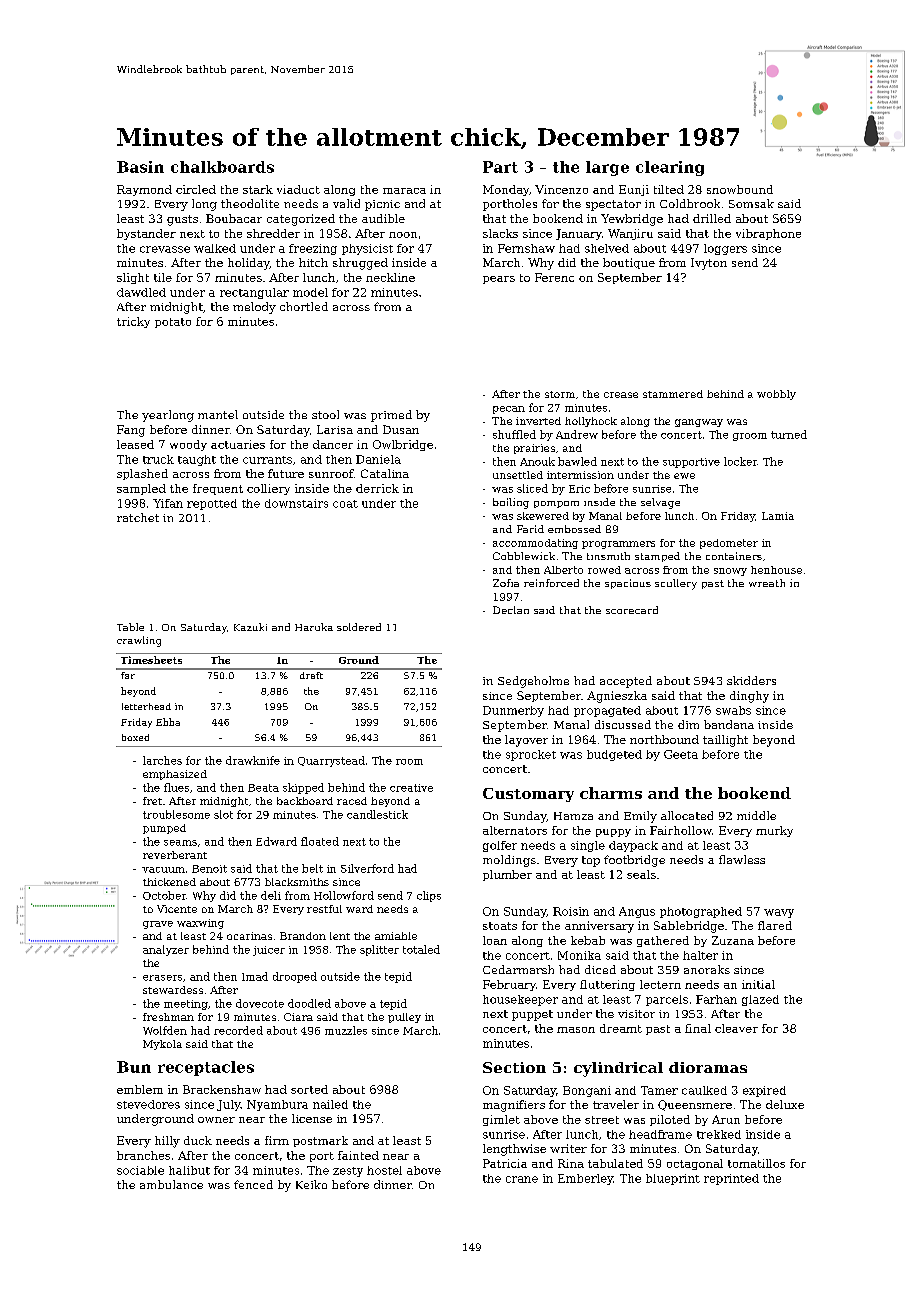 The width and height of the page is (924, 1308). What do you see at coordinates (222, 167) in the page?
I see `chalkboards` at bounding box center [222, 167].
